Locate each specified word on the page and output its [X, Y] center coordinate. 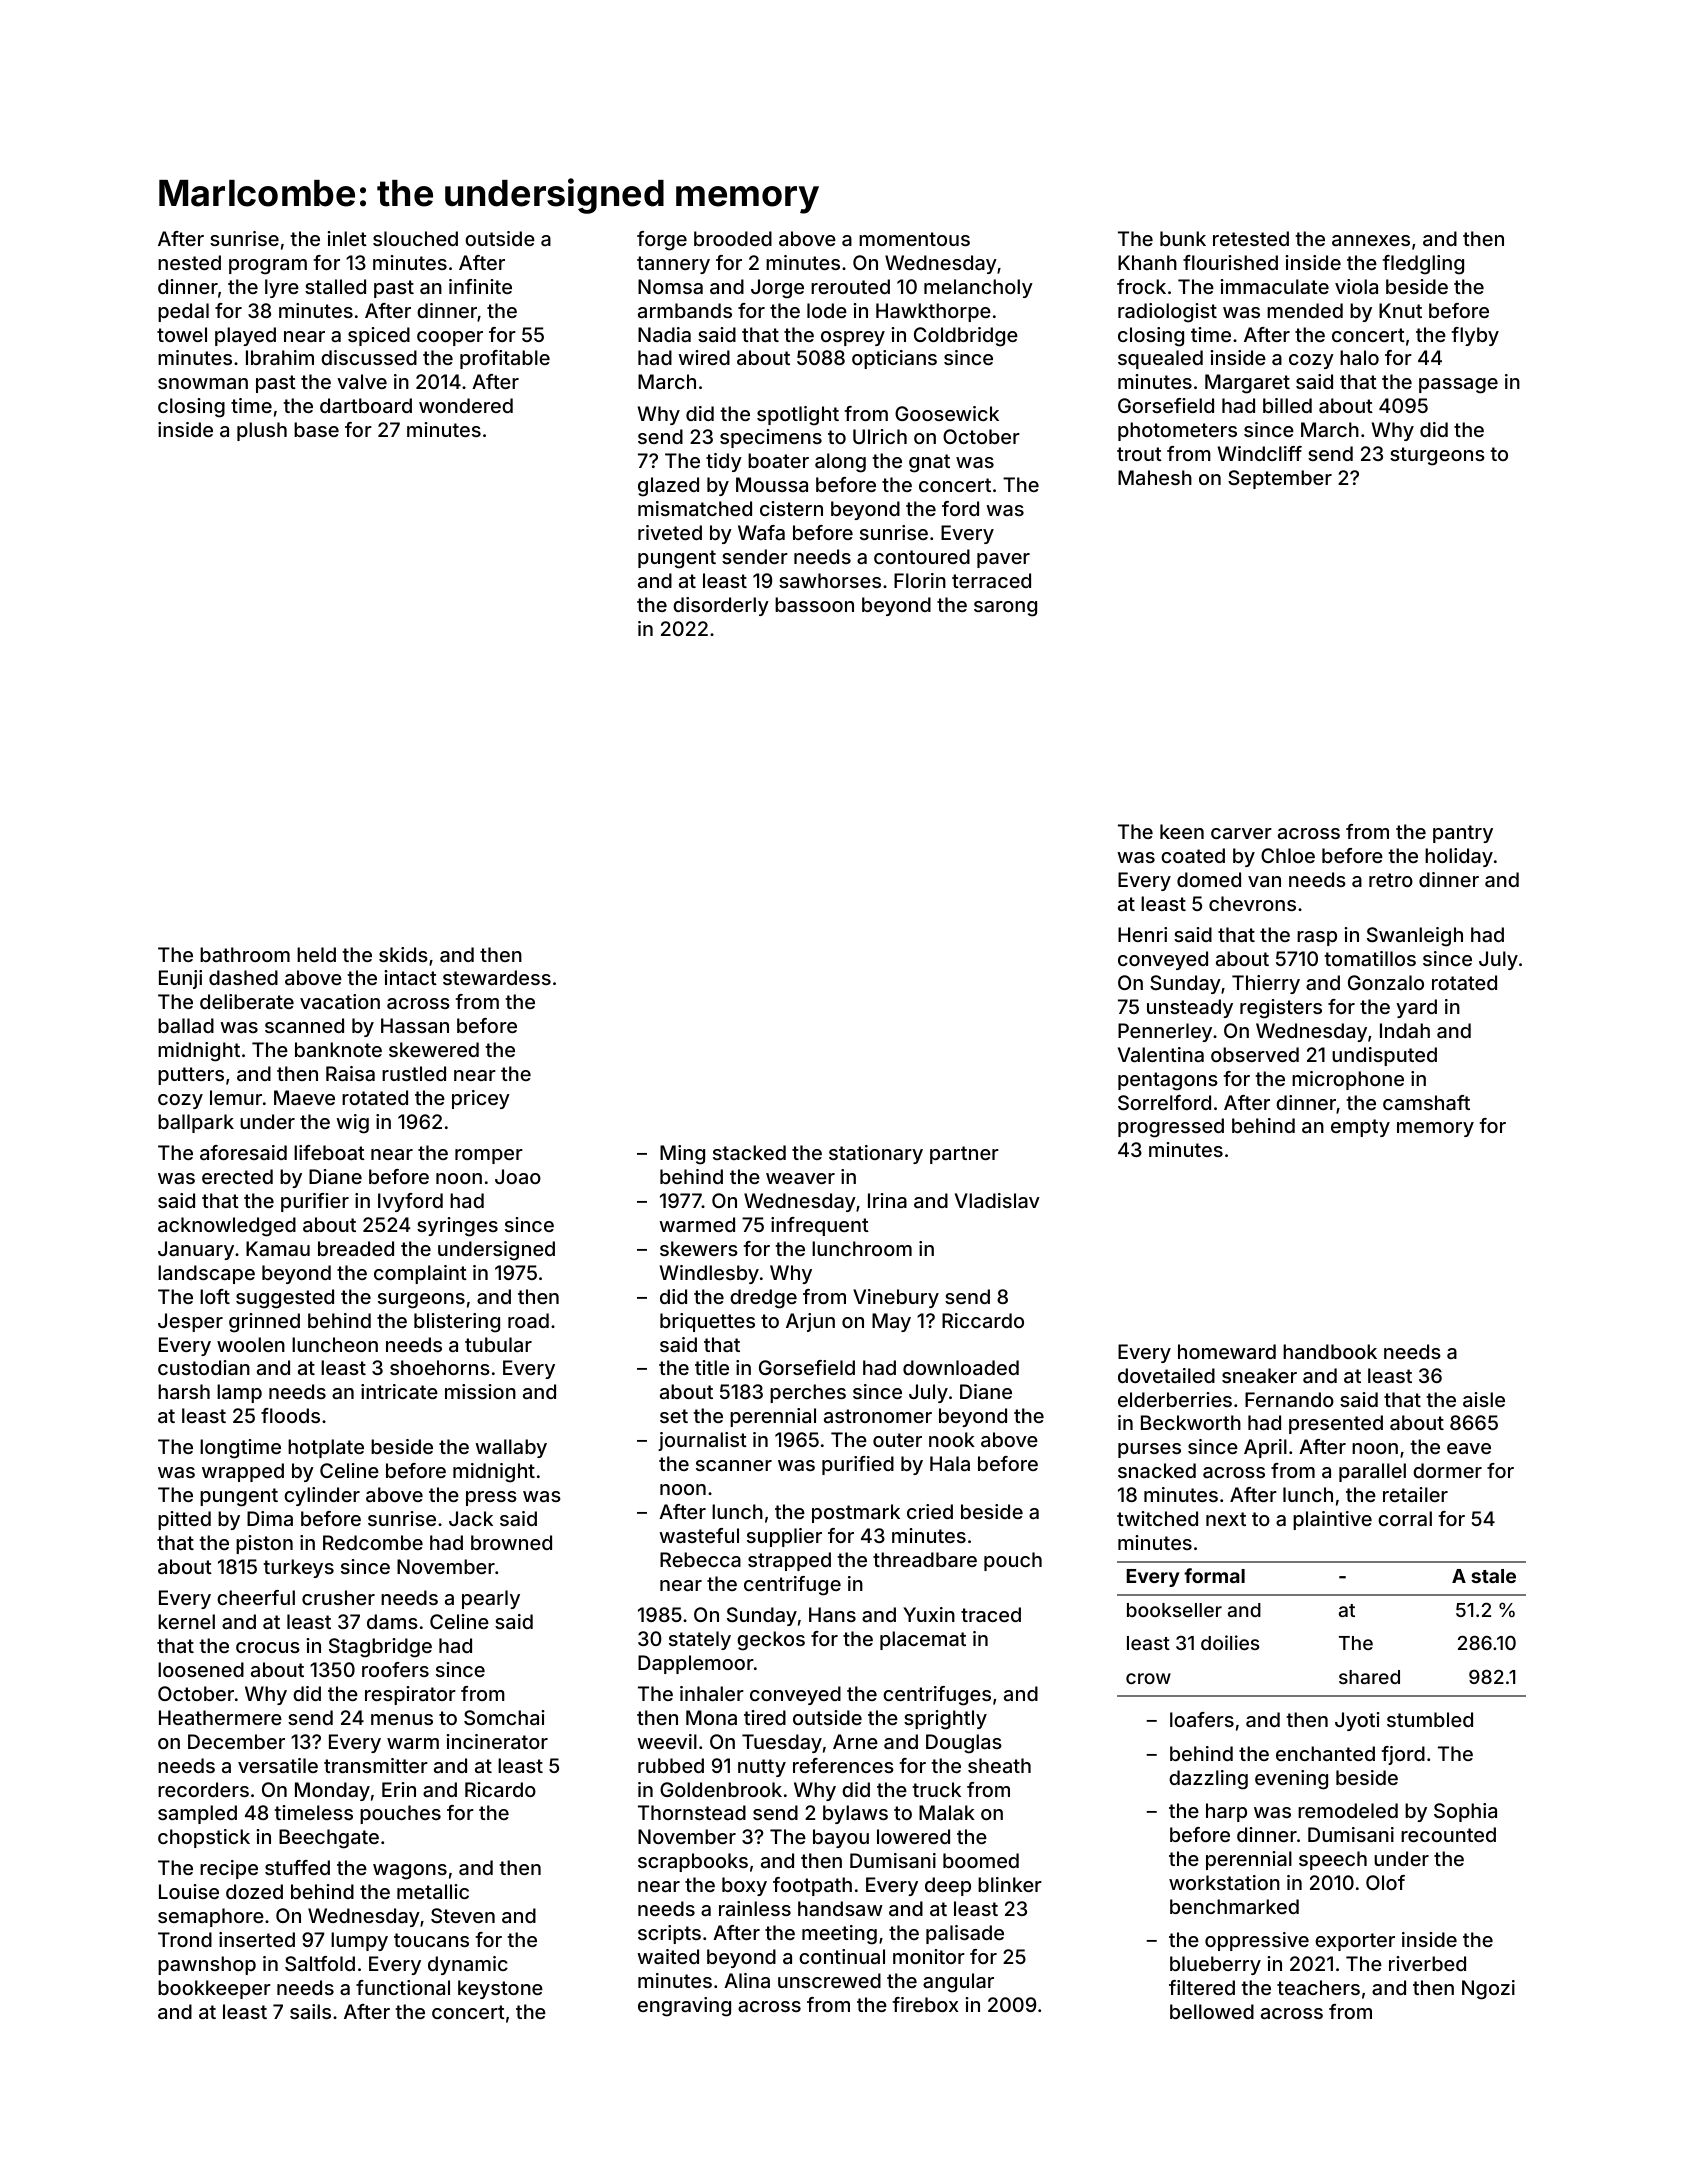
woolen [251, 1344]
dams [392, 1621]
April [1265, 1448]
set [674, 1416]
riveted [670, 532]
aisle [1484, 1399]
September [1280, 479]
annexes [1371, 240]
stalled [335, 286]
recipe [229, 1869]
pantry [1463, 834]
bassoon [814, 604]
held [316, 954]
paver [1003, 560]
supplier [784, 1537]
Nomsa [670, 286]
